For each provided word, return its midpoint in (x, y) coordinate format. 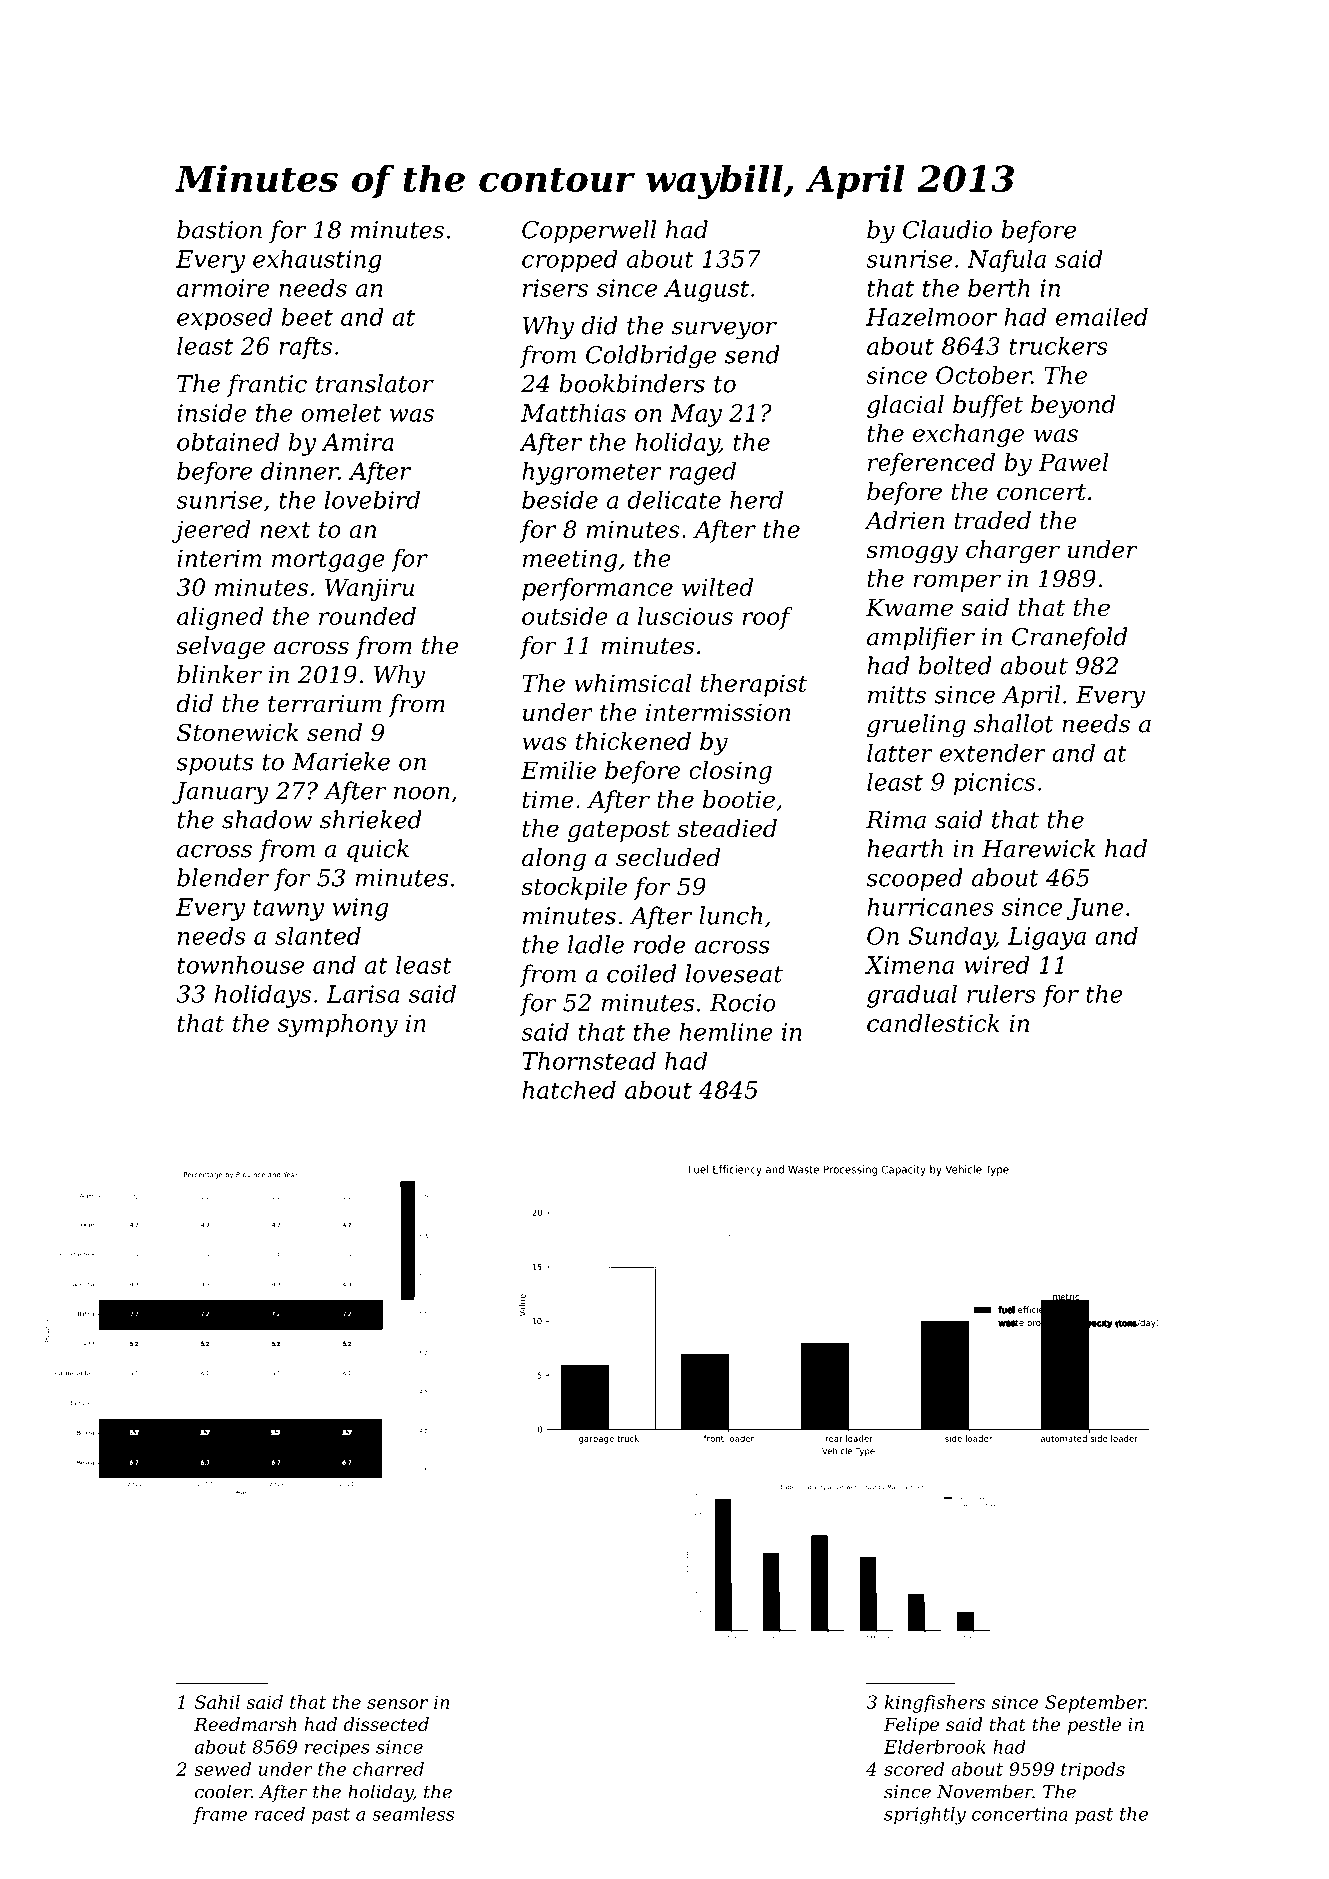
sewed (222, 1769)
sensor (397, 1704)
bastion (219, 229)
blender (223, 877)
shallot (1014, 723)
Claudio (947, 229)
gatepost (619, 831)
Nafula (1006, 260)
